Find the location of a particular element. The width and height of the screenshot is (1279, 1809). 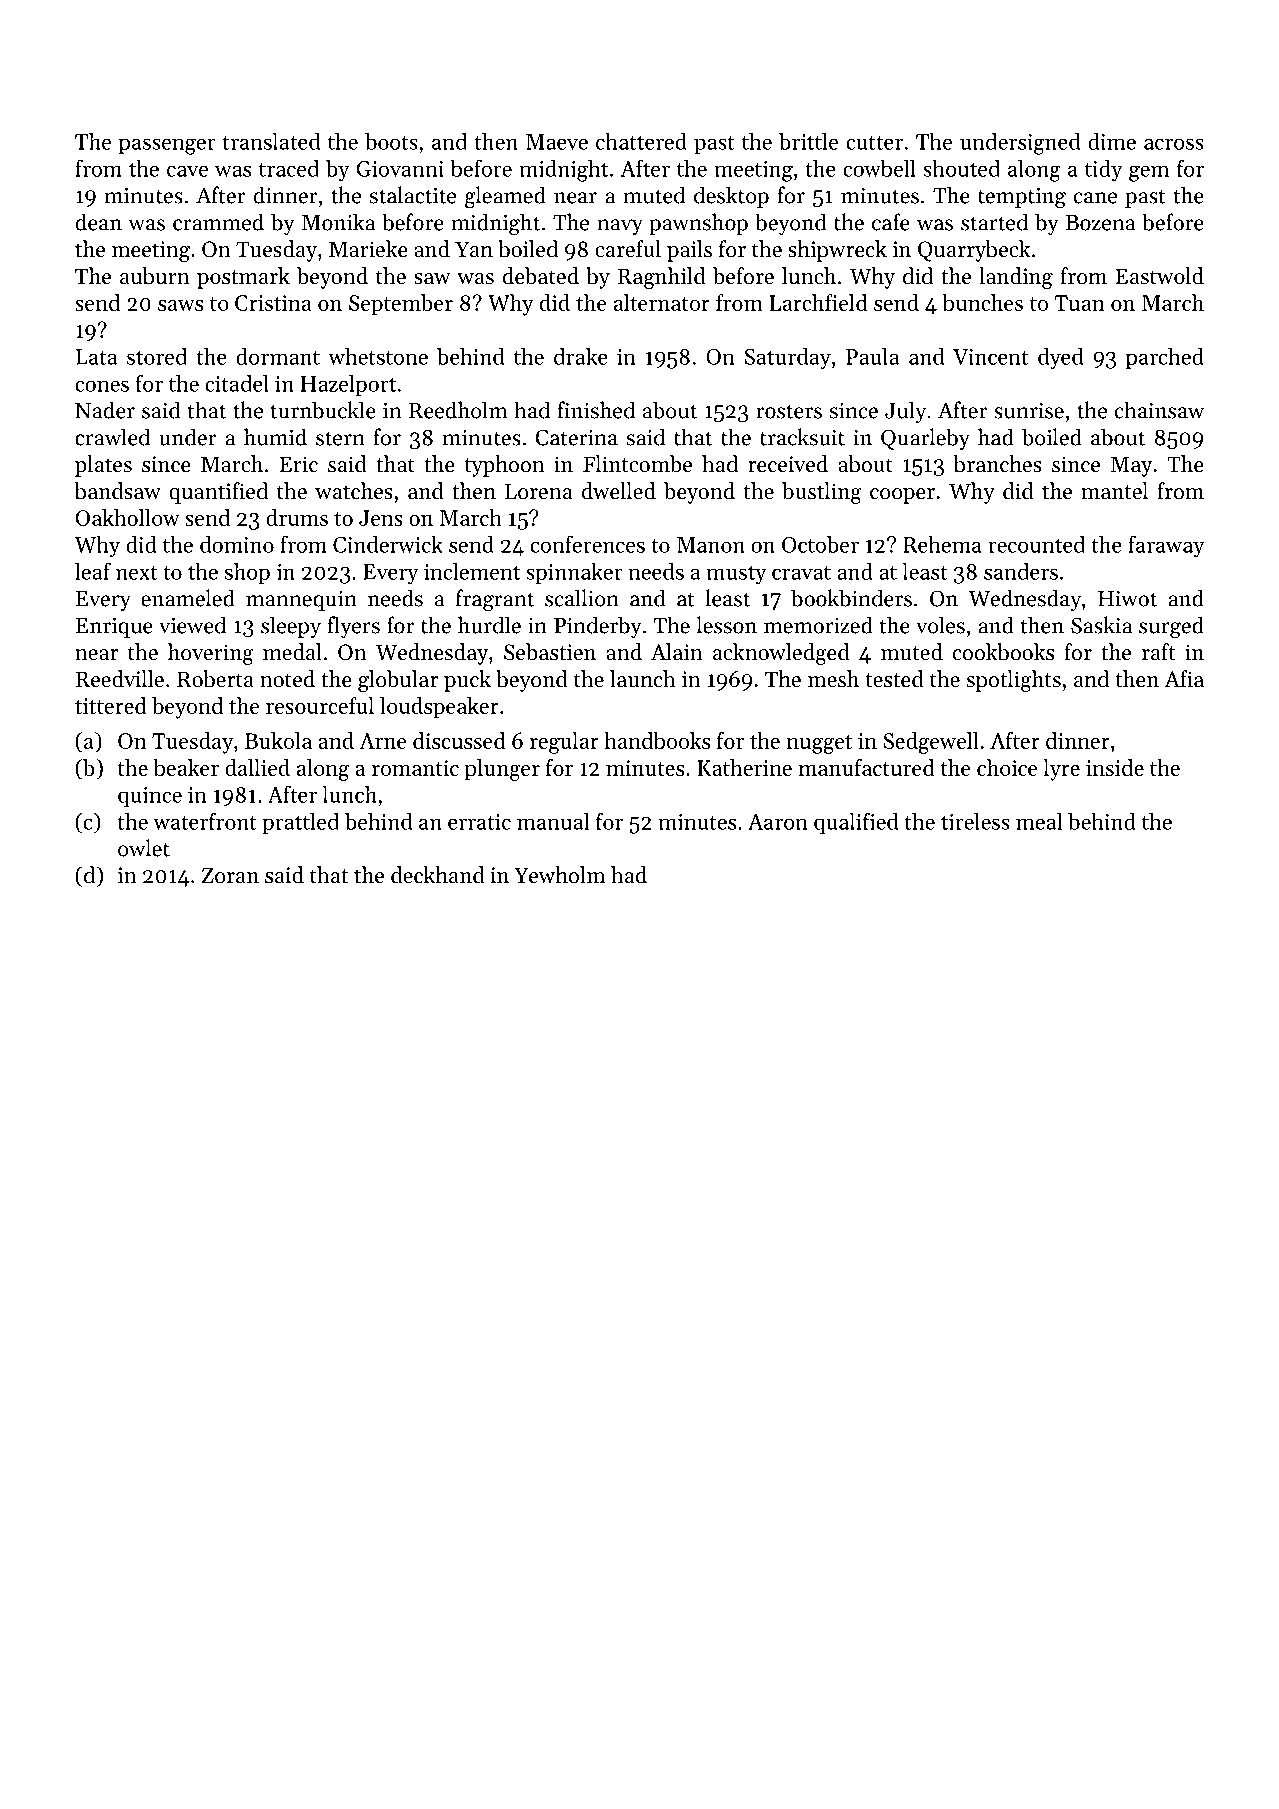

manual is located at coordinates (553, 821).
